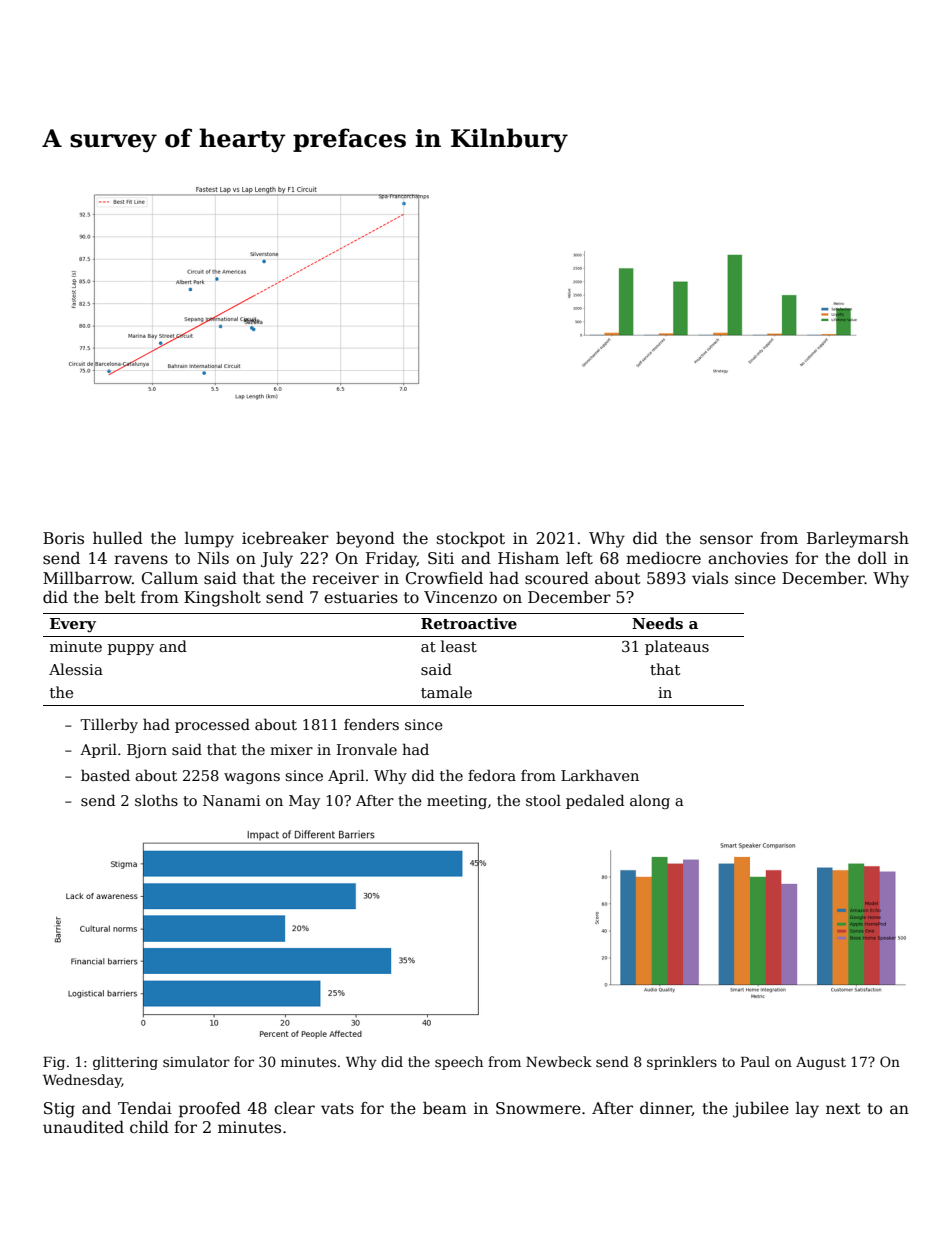  What do you see at coordinates (459, 1063) in the screenshot?
I see `speech` at bounding box center [459, 1063].
